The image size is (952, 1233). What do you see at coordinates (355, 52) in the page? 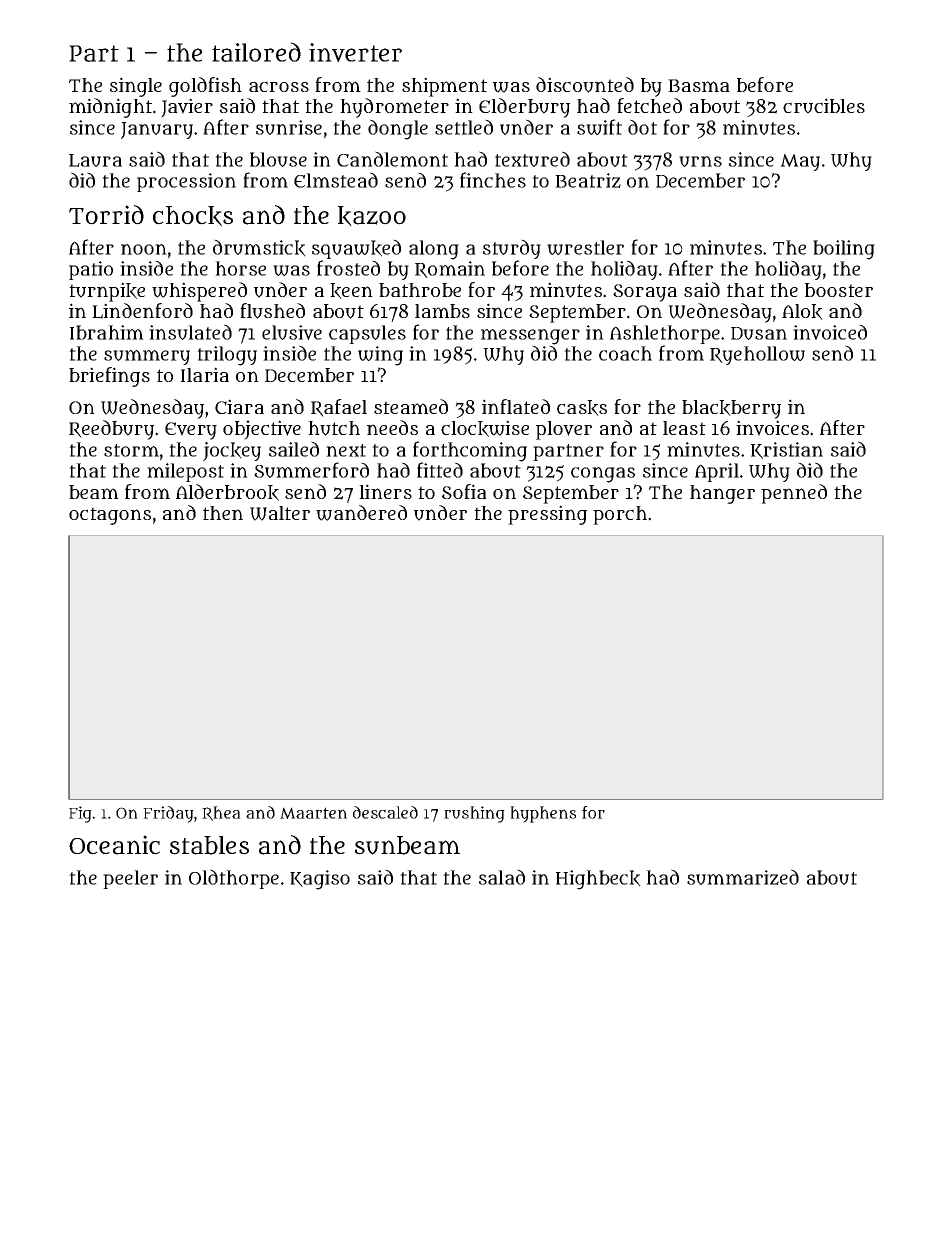
I see `inverter` at bounding box center [355, 52].
